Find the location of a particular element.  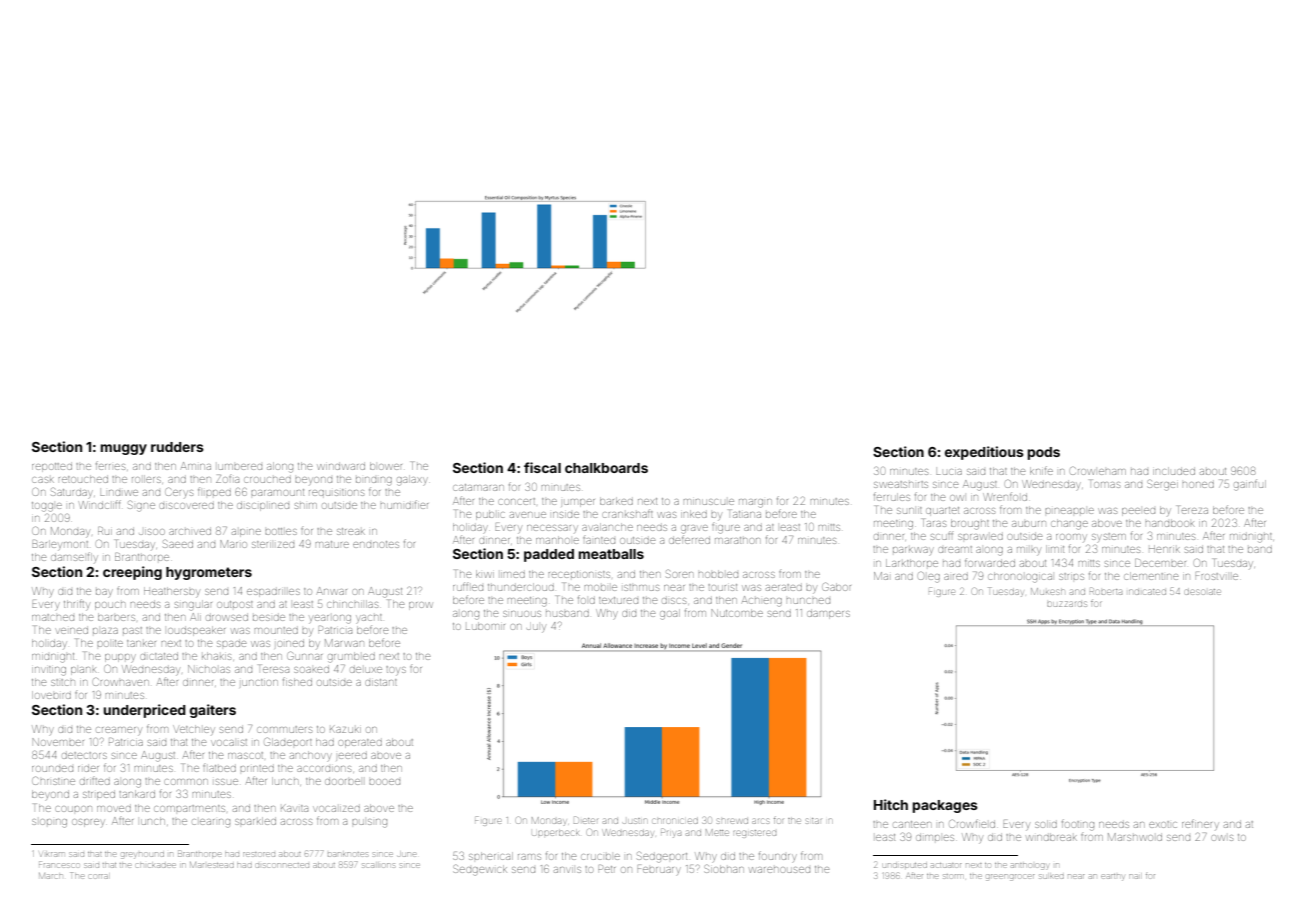

fiscal is located at coordinates (542, 467).
